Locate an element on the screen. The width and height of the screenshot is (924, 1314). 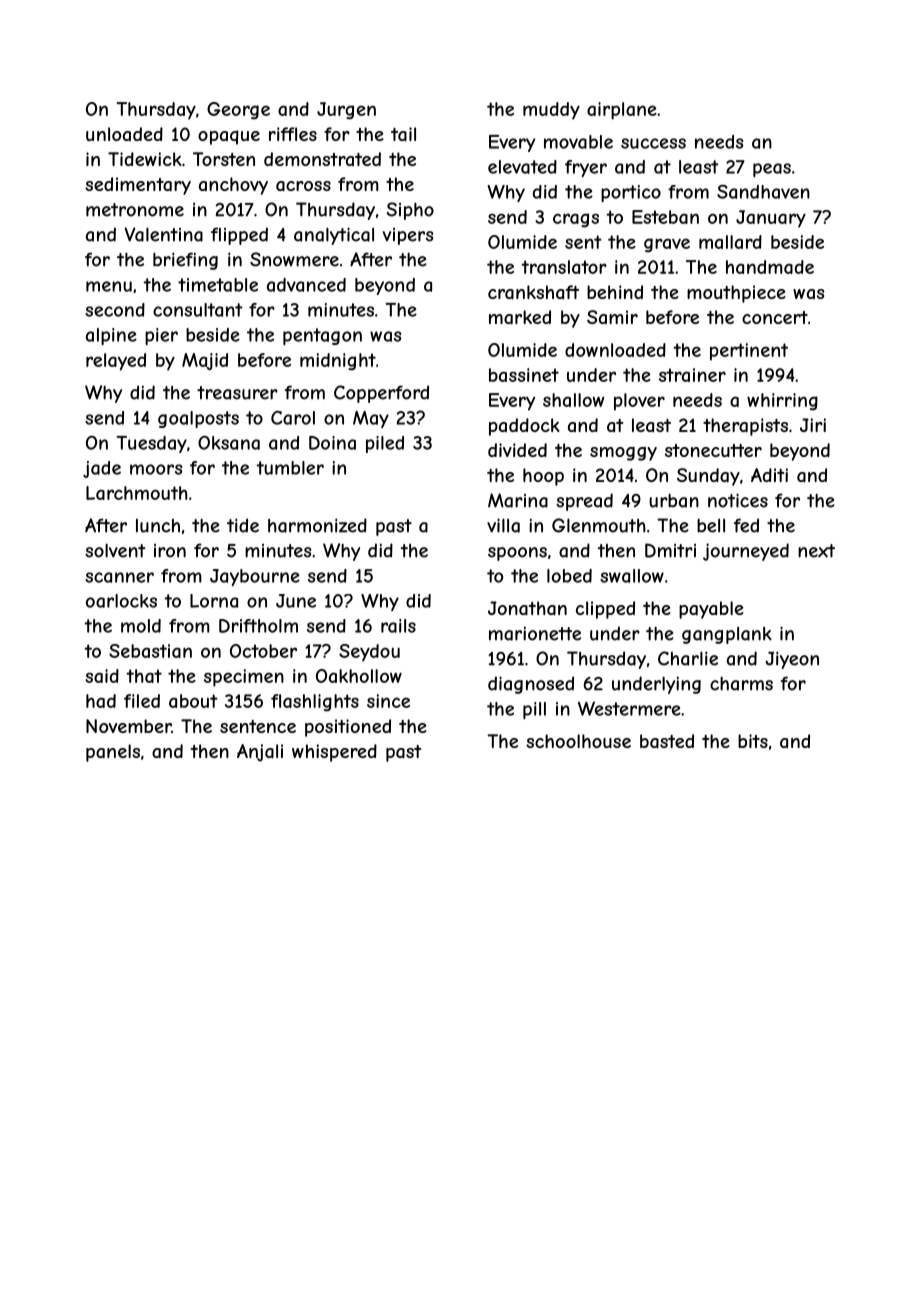
pertinent is located at coordinates (749, 352).
